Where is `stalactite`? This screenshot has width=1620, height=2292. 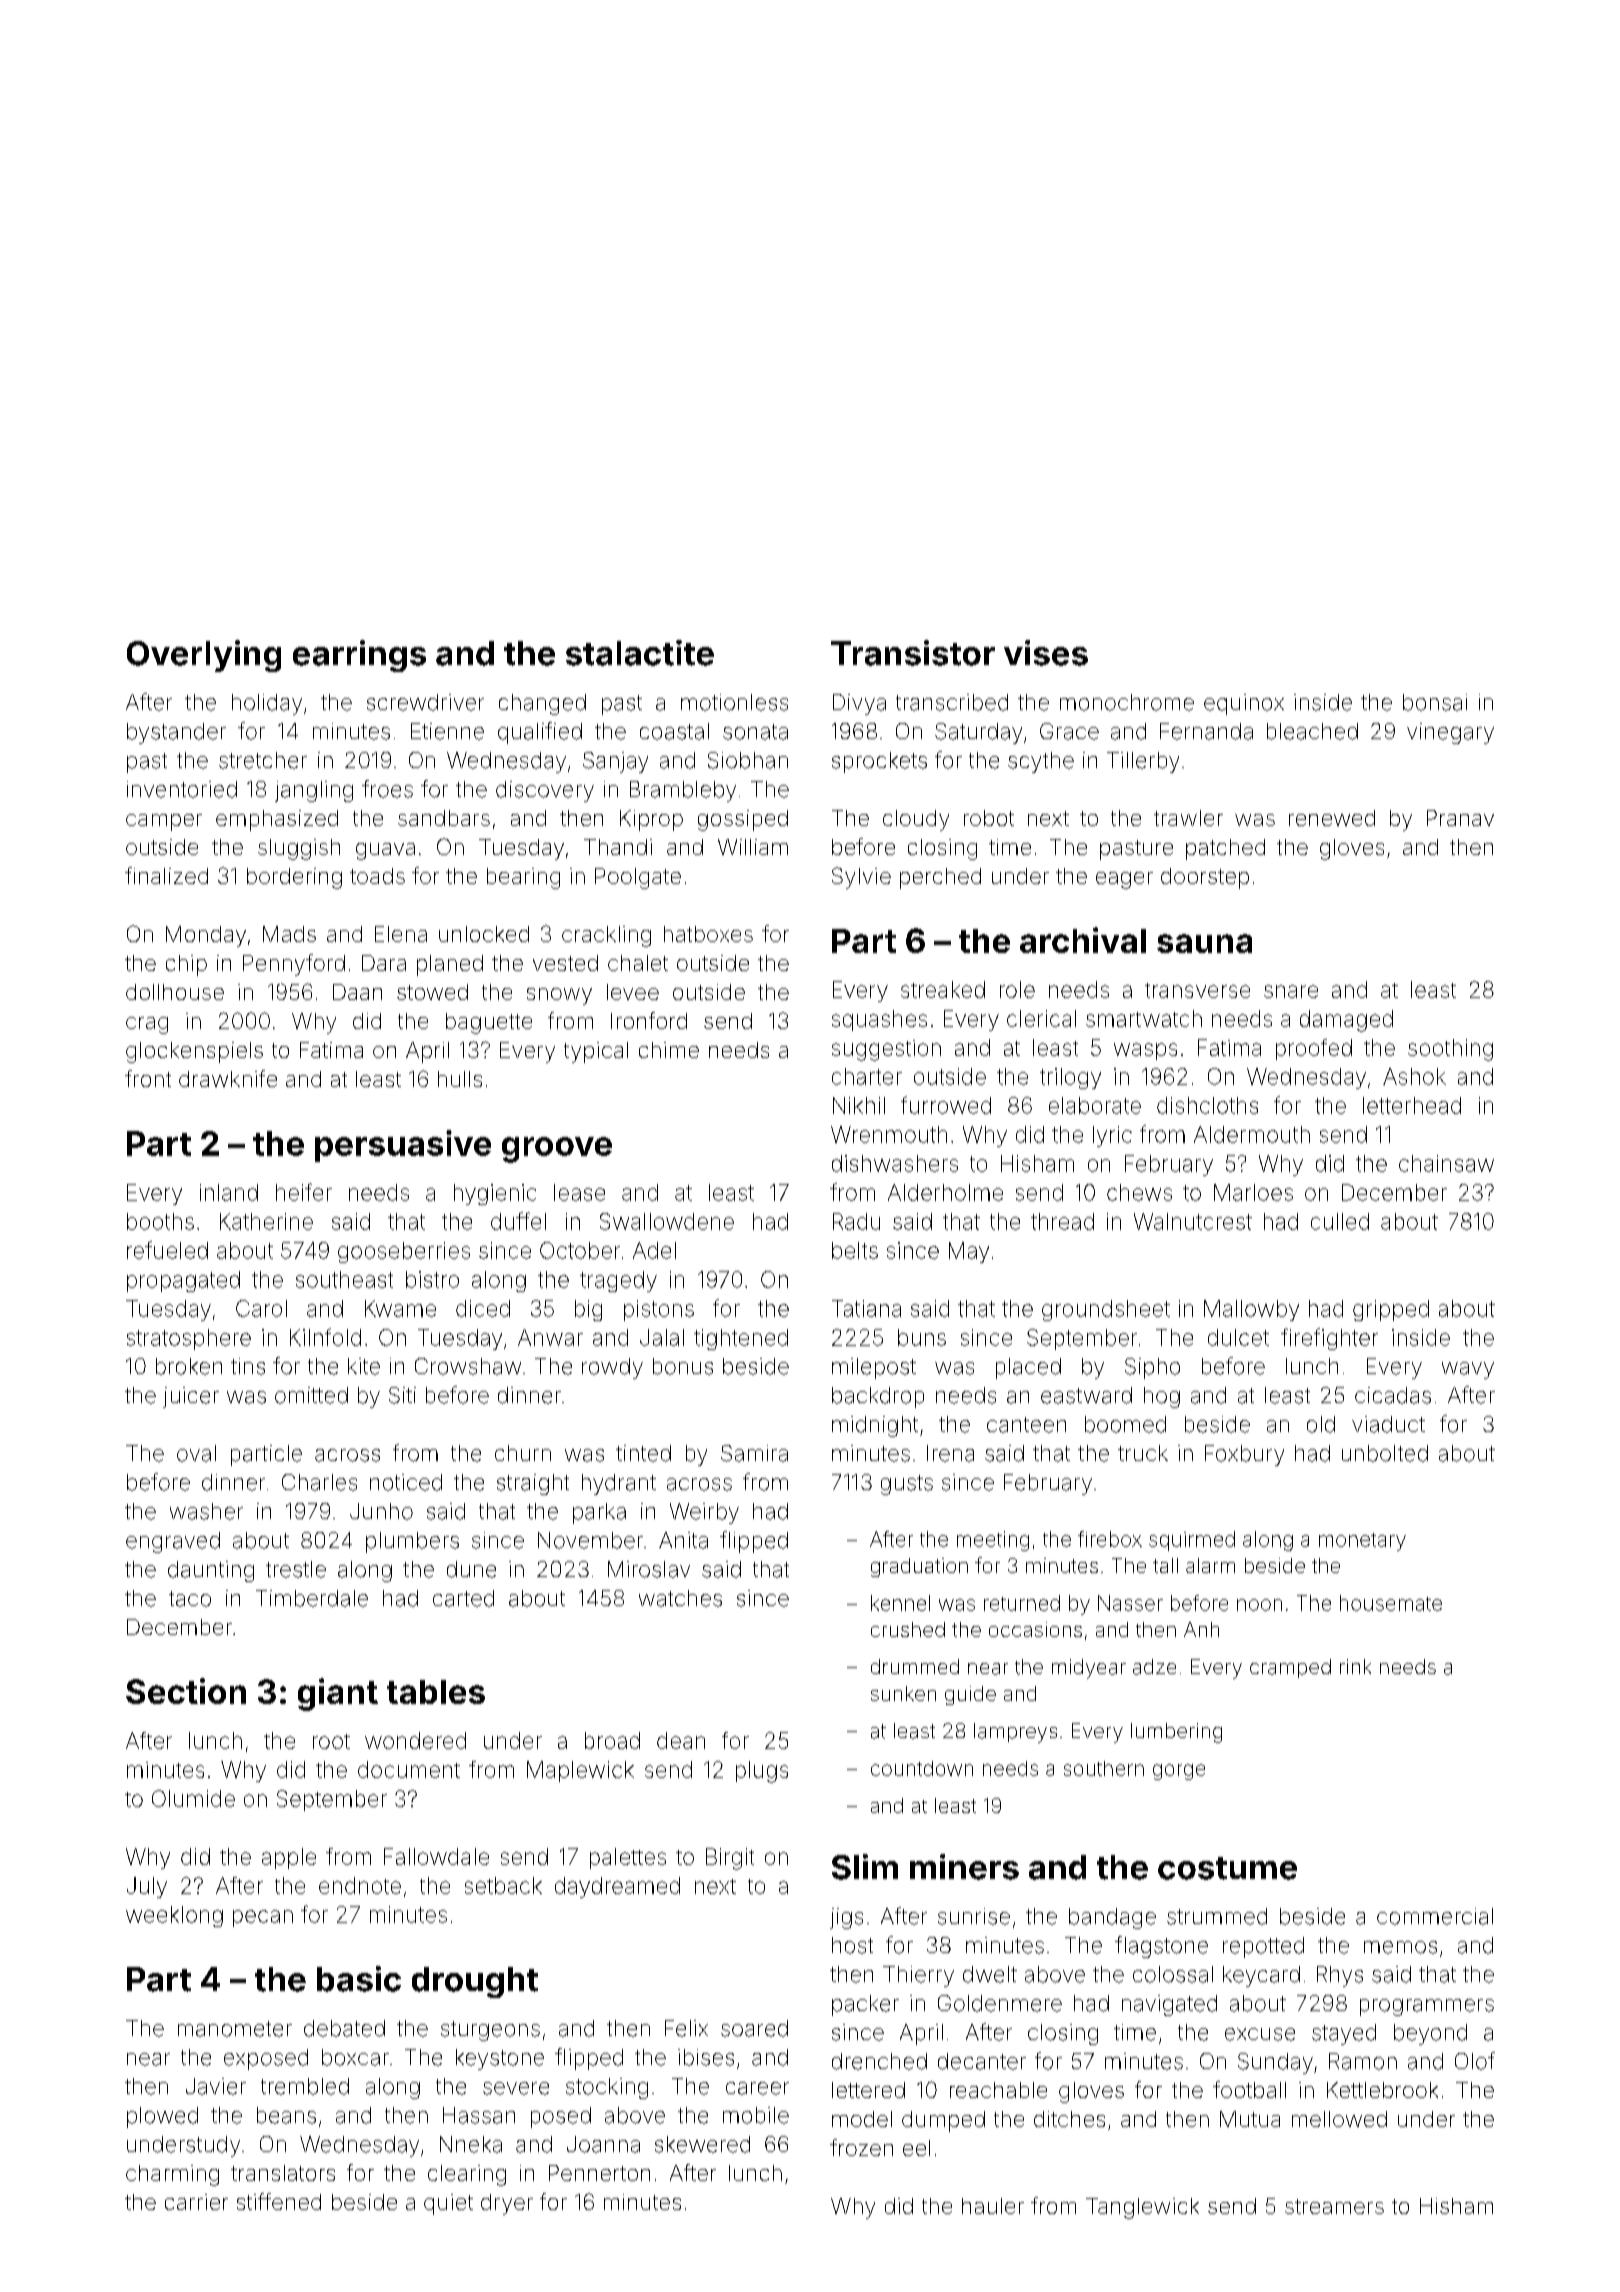 stalactite is located at coordinates (640, 653).
